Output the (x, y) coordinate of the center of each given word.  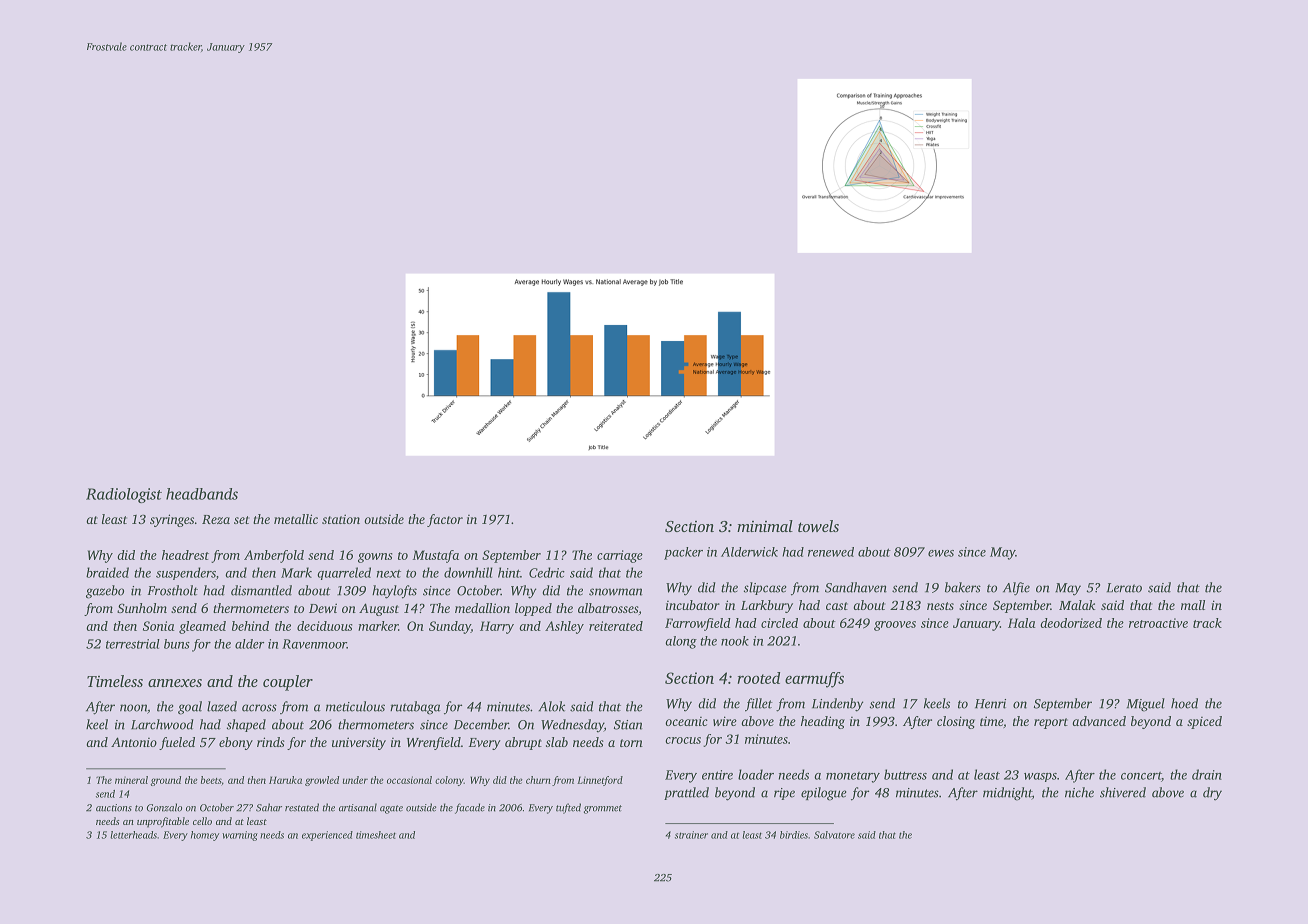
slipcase (765, 588)
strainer (691, 835)
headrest (185, 555)
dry (1212, 794)
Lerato (1124, 588)
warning (240, 836)
